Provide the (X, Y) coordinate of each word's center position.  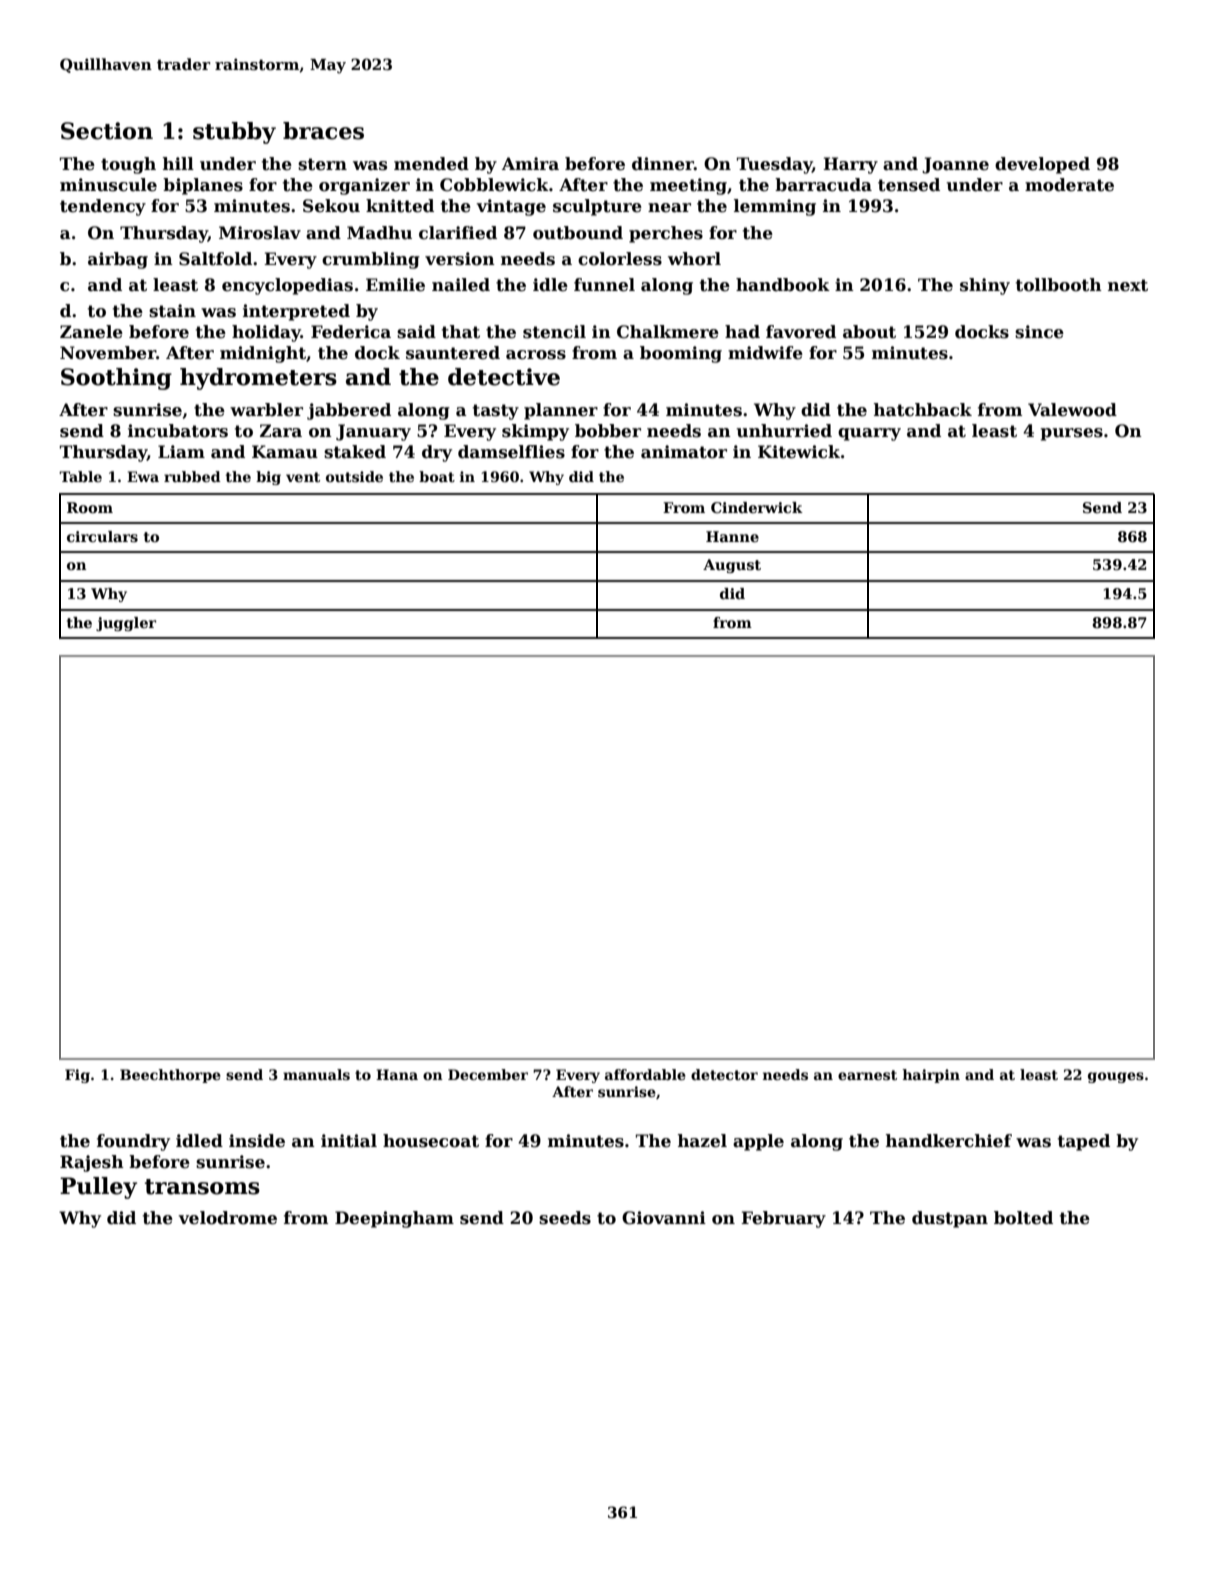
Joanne (955, 165)
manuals (316, 1074)
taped (1084, 1142)
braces (323, 131)
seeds (565, 1218)
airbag (118, 260)
